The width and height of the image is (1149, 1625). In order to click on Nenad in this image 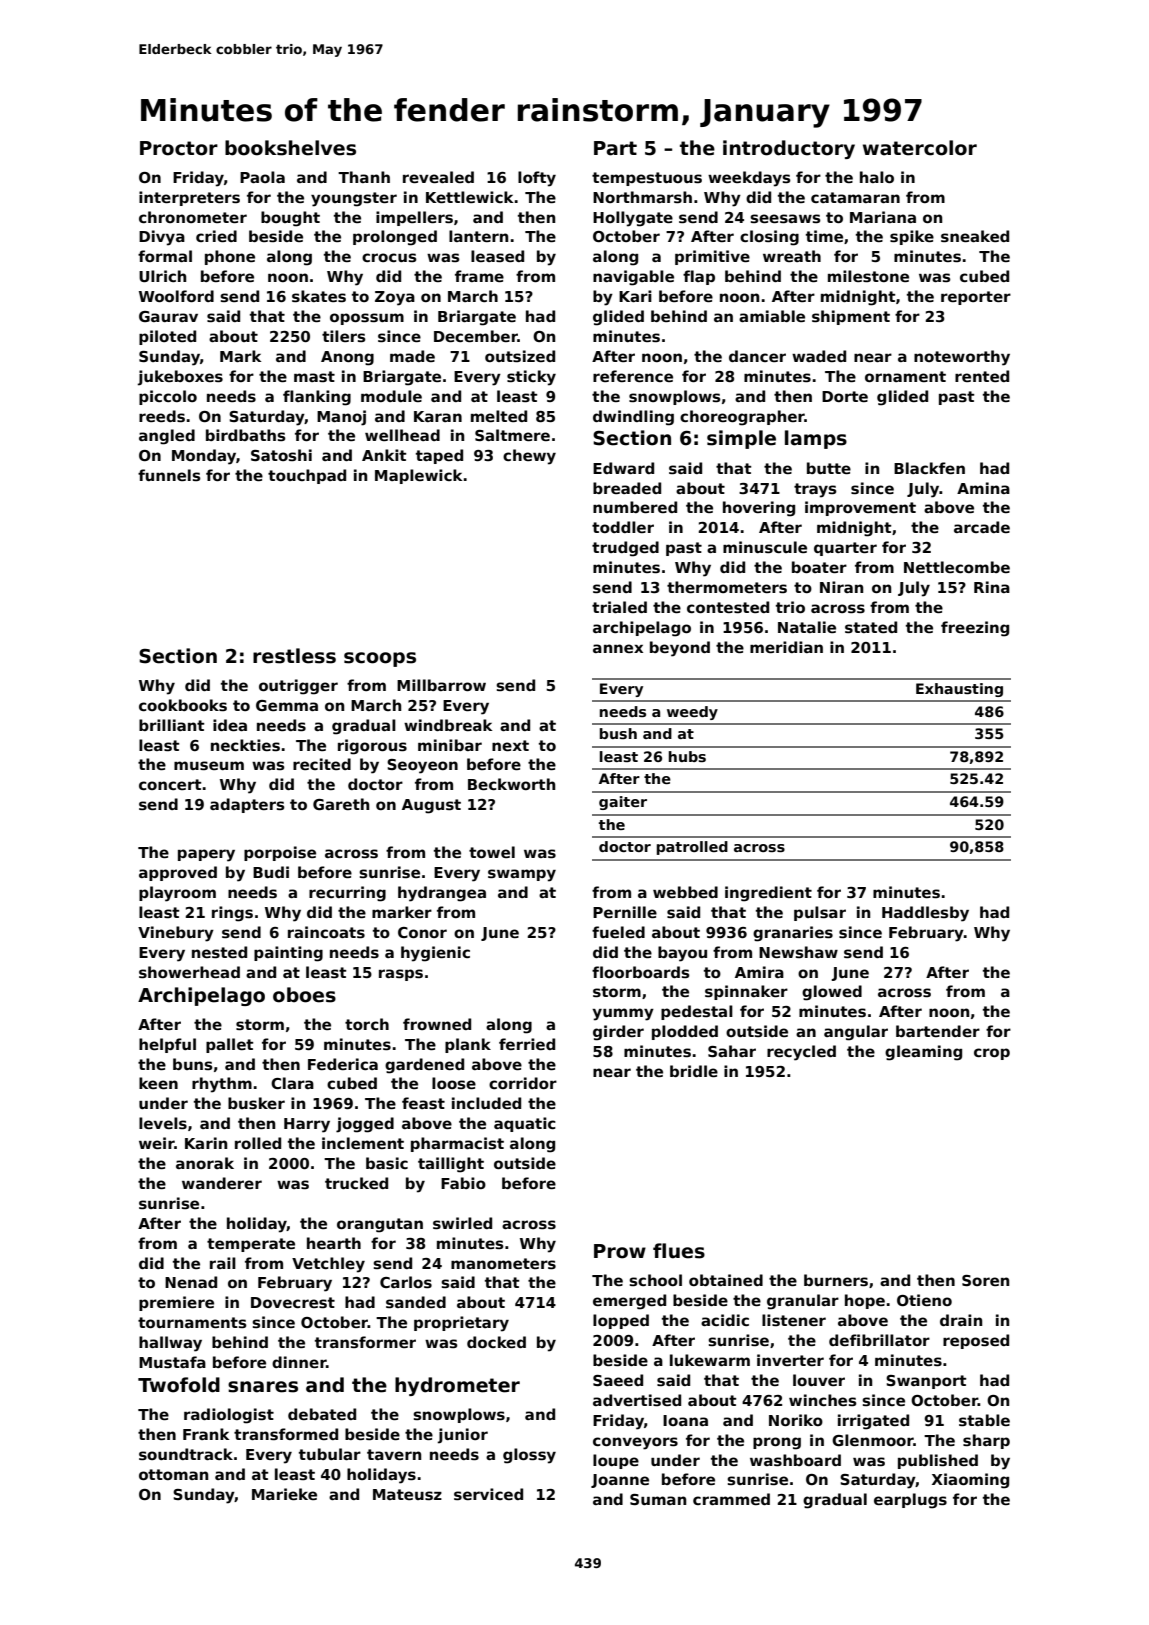, I will do `click(191, 1282)`.
